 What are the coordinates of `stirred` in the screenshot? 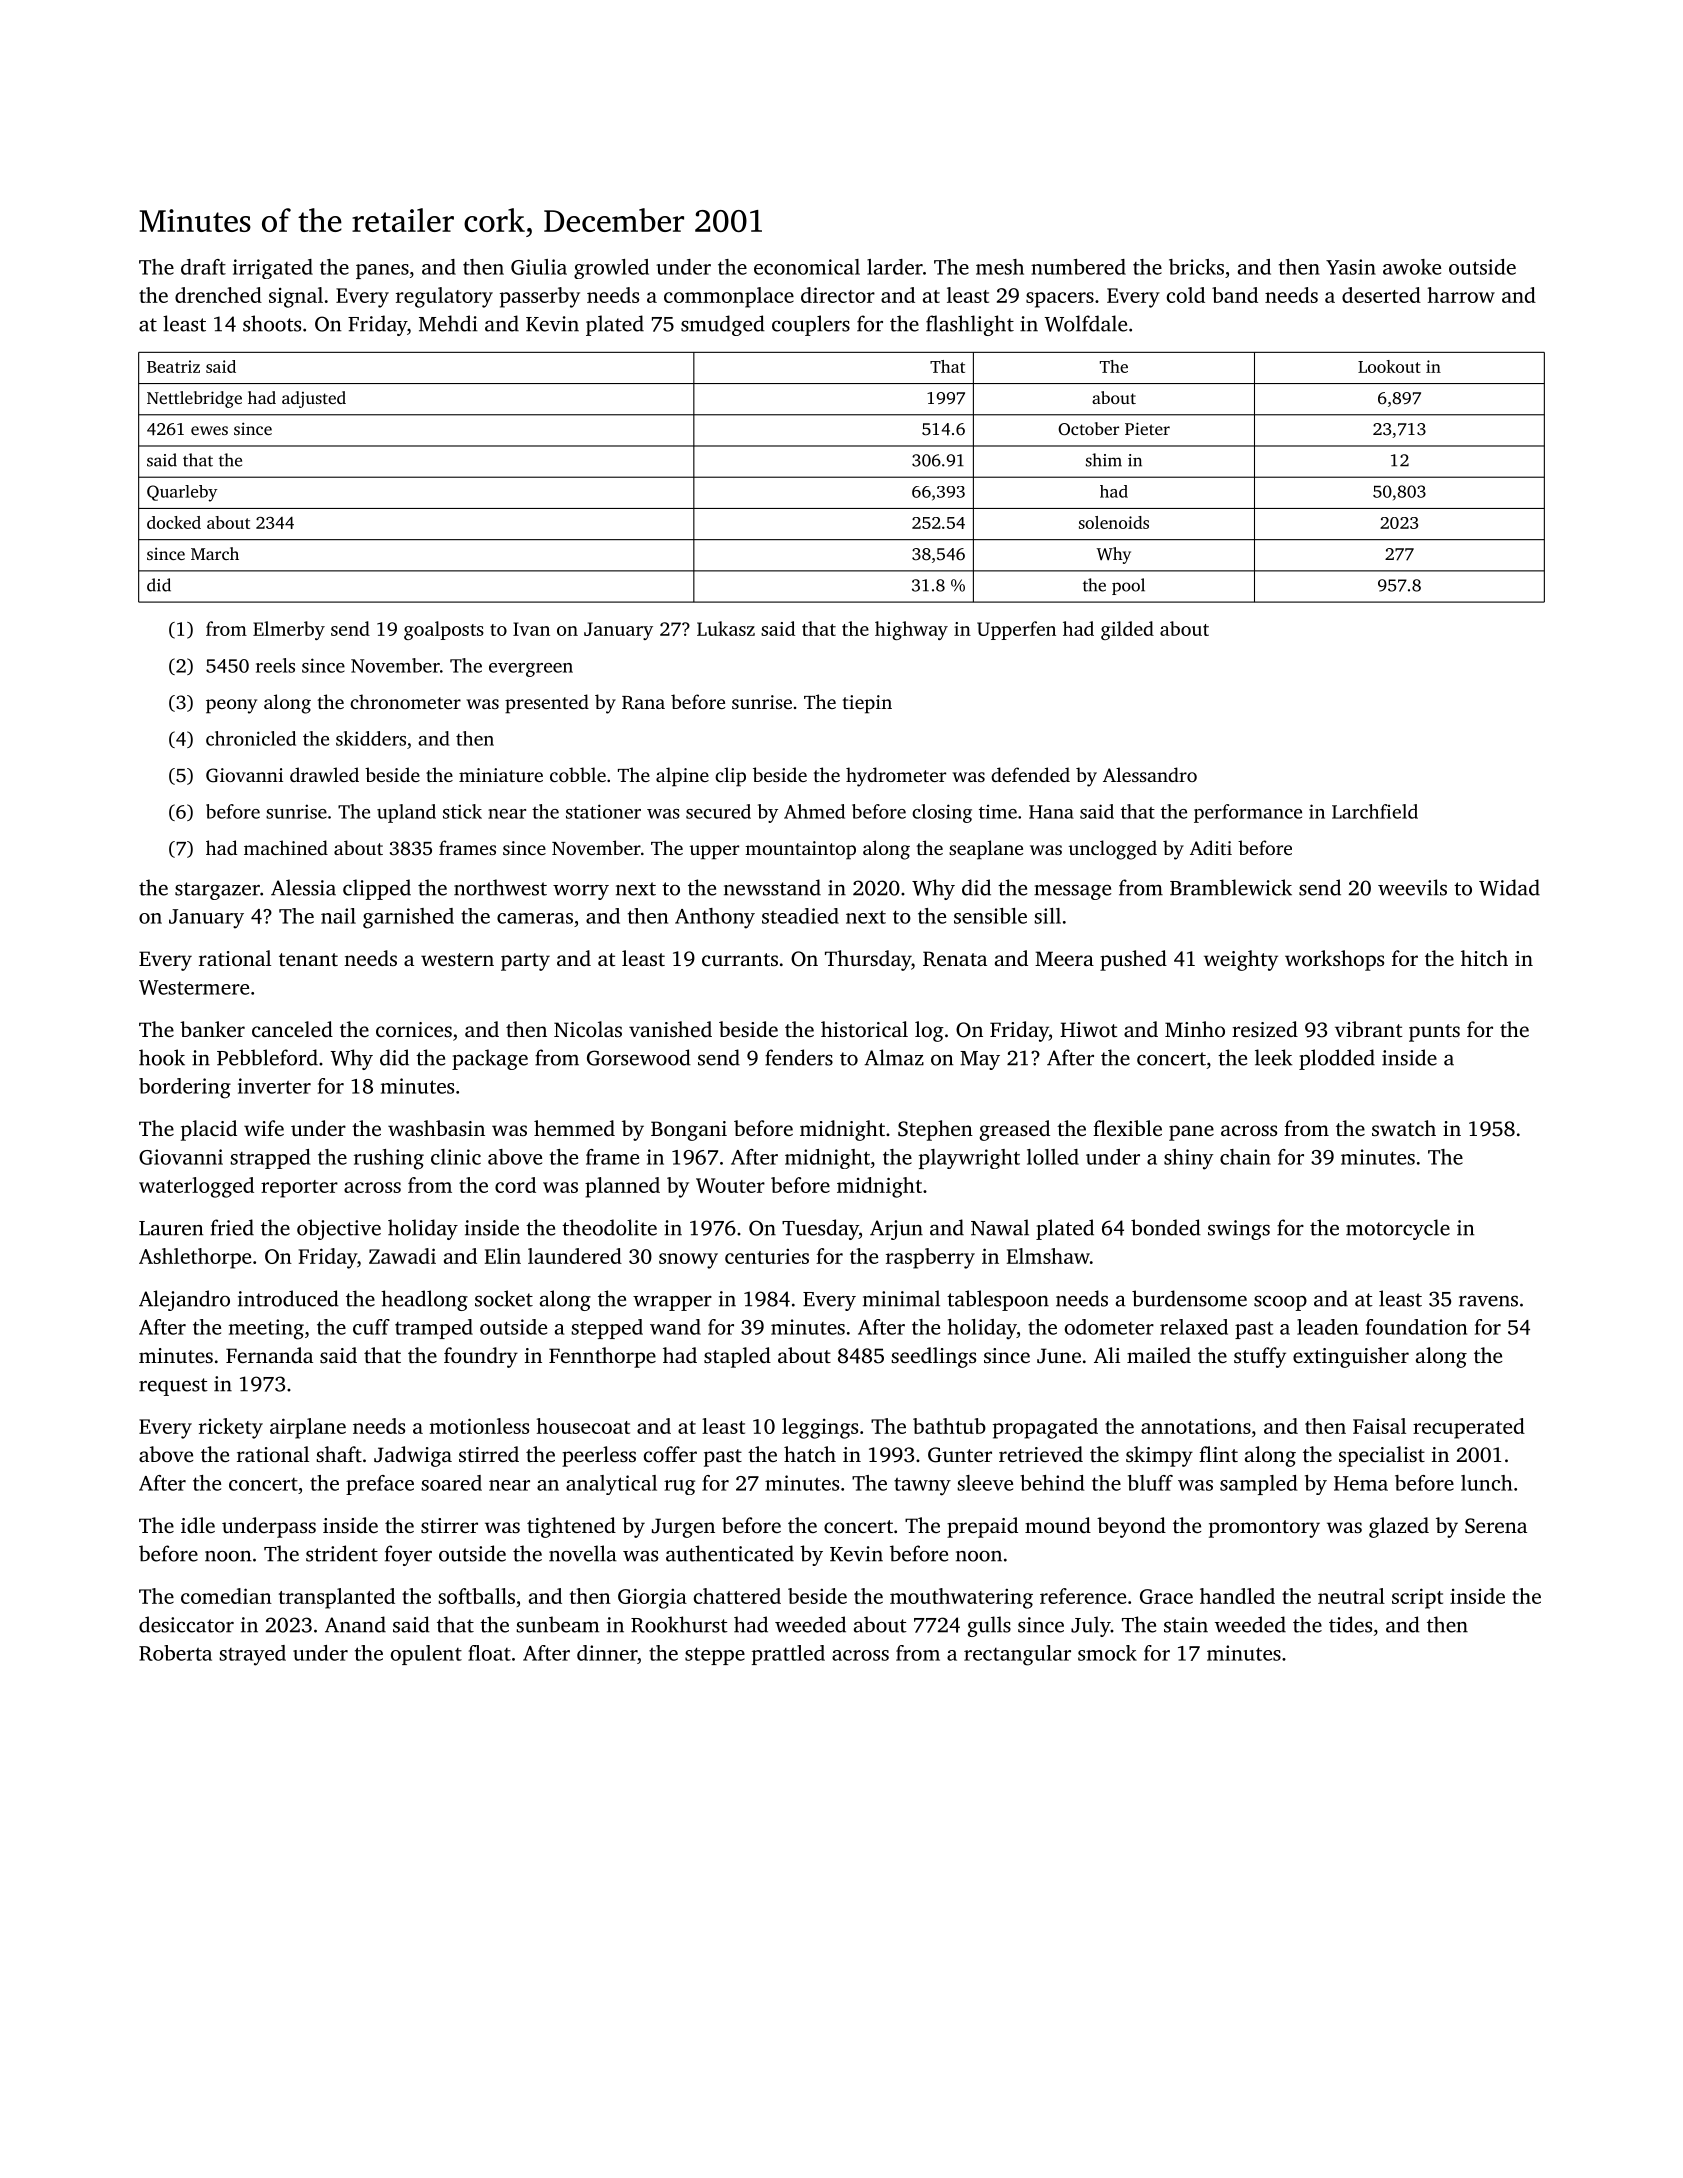 It's located at (489, 1454).
